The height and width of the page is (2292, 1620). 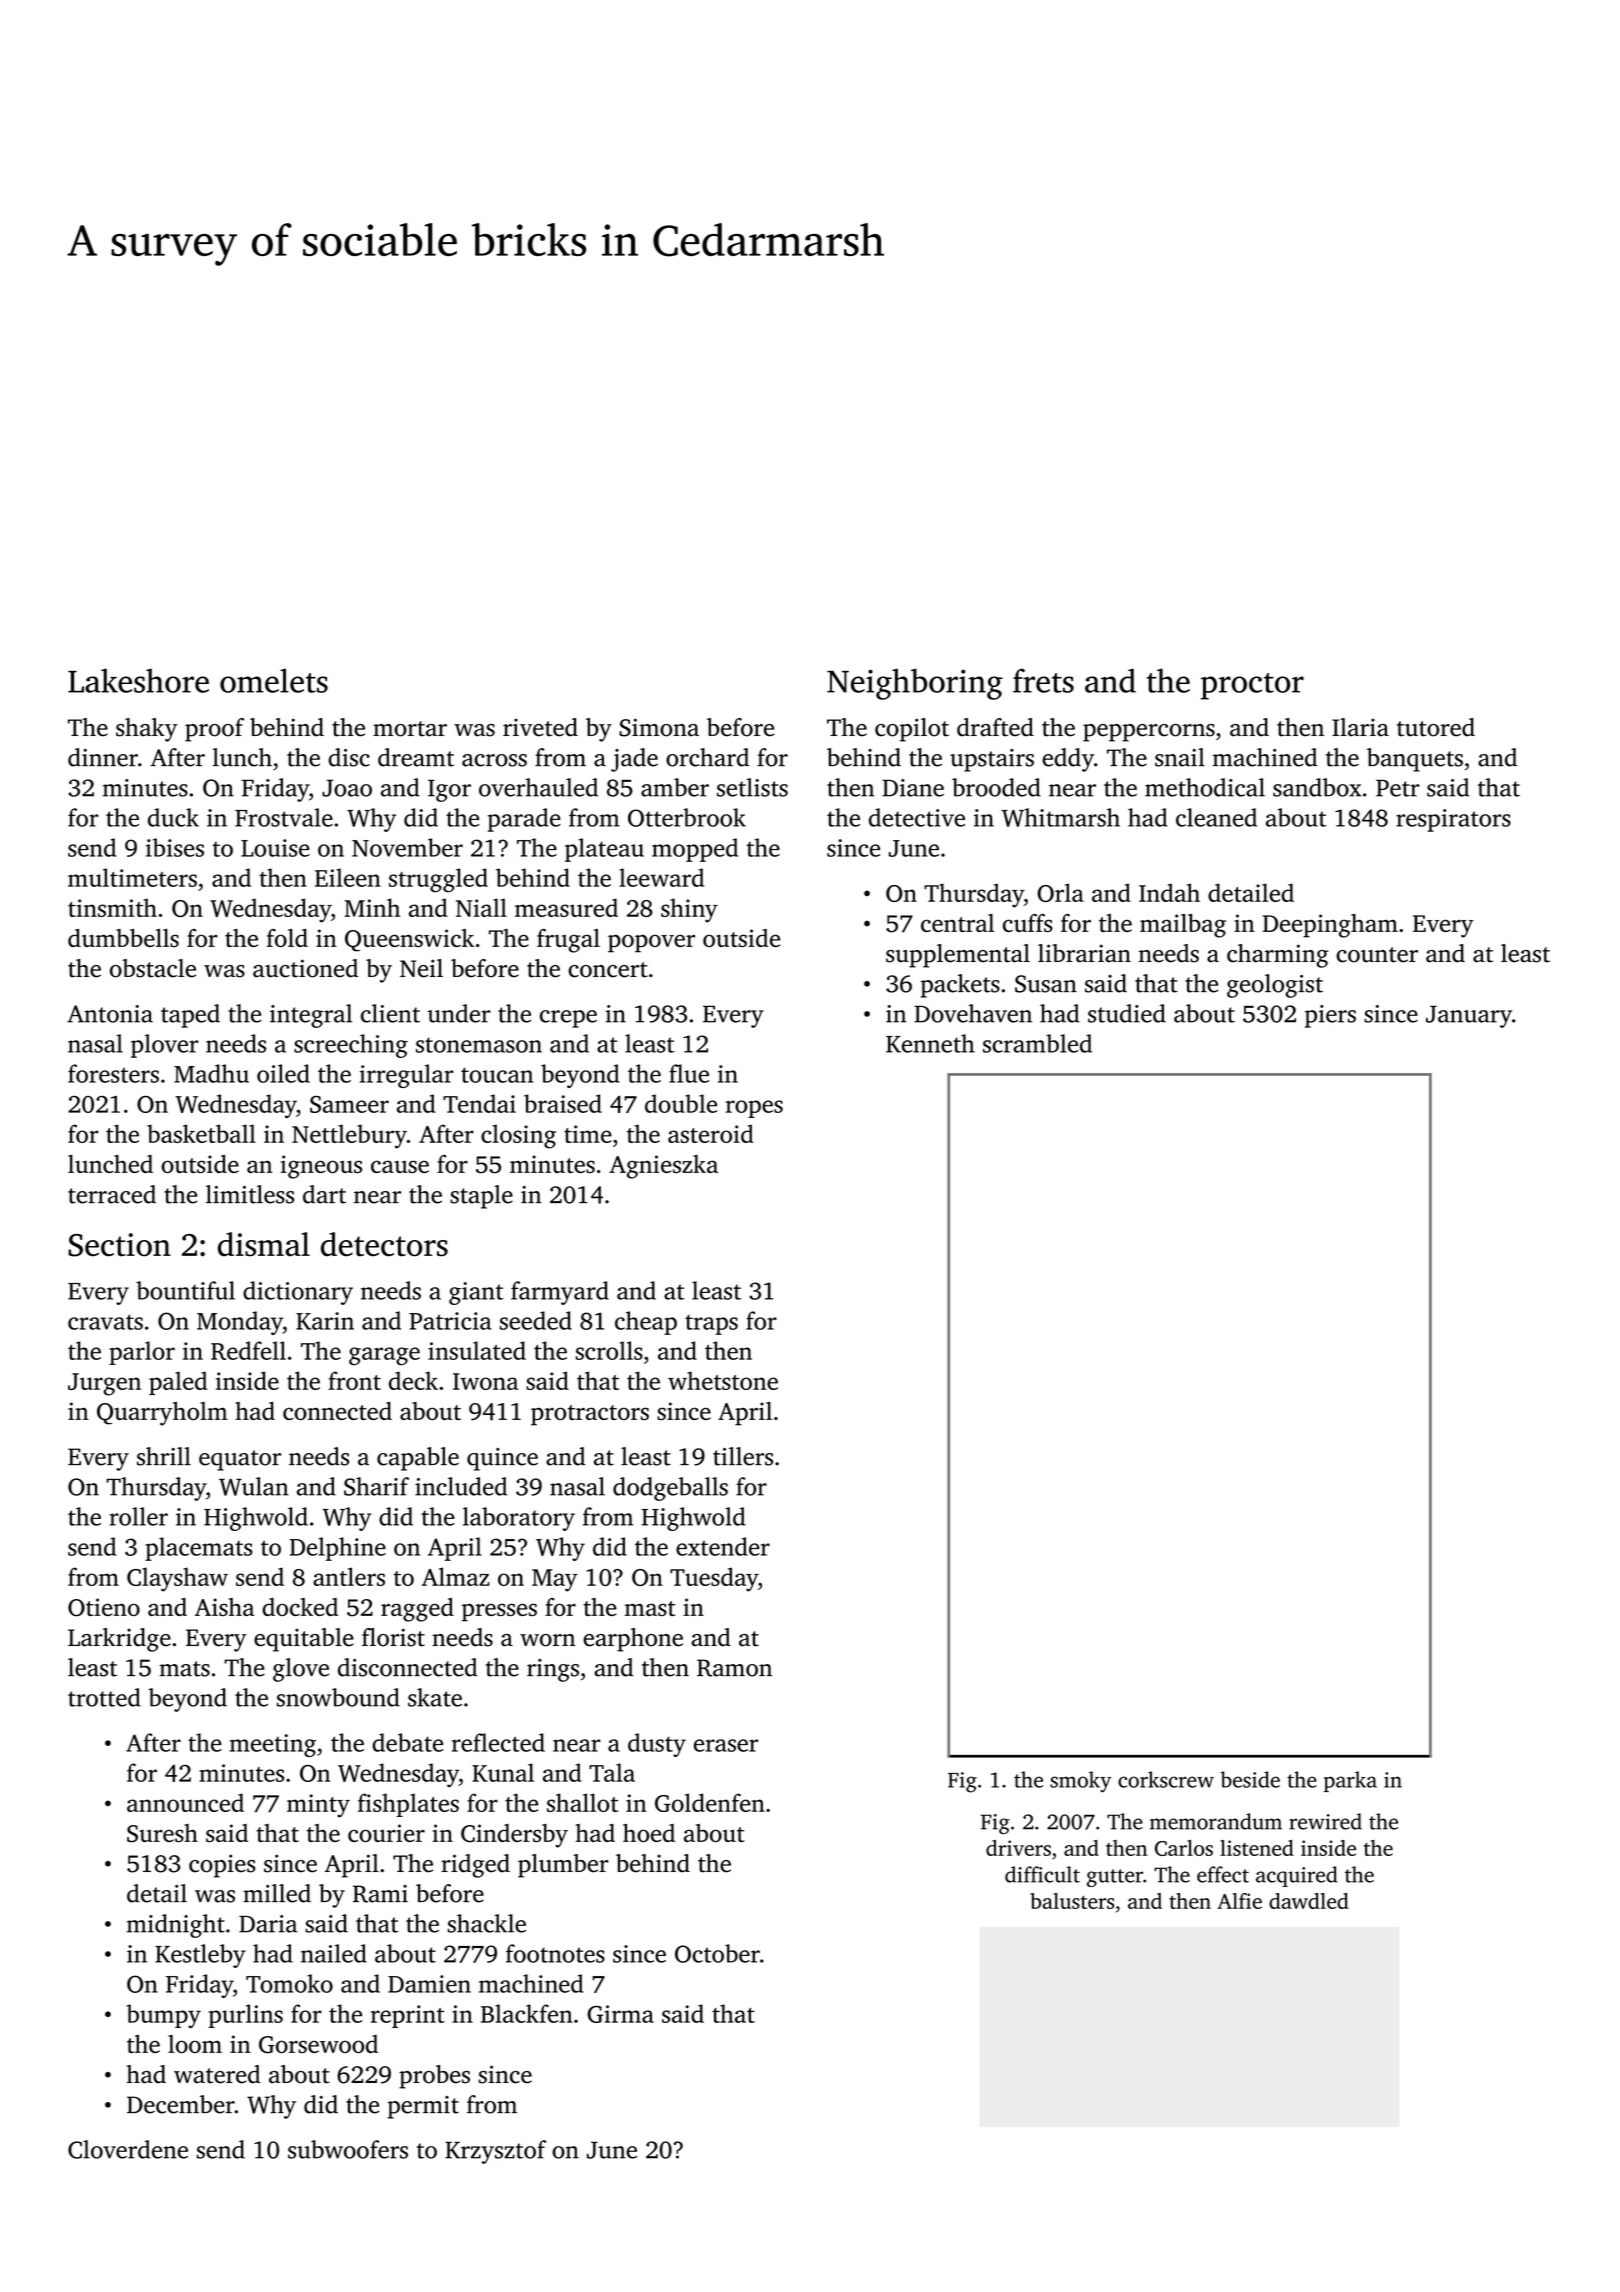 I want to click on Eileen, so click(x=348, y=877).
